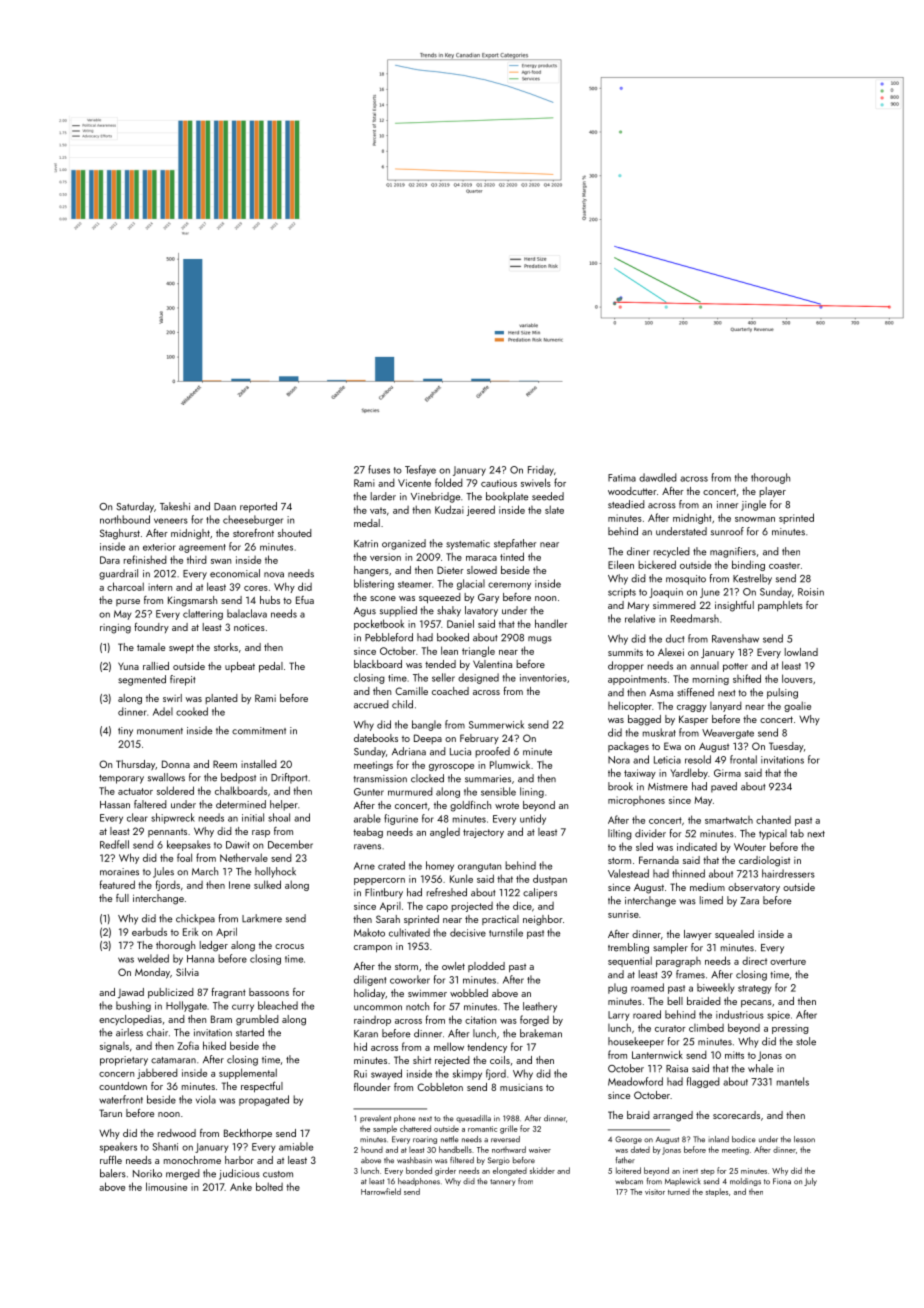 The height and width of the page is (1308, 924). What do you see at coordinates (271, 667) in the page?
I see `pedal` at bounding box center [271, 667].
